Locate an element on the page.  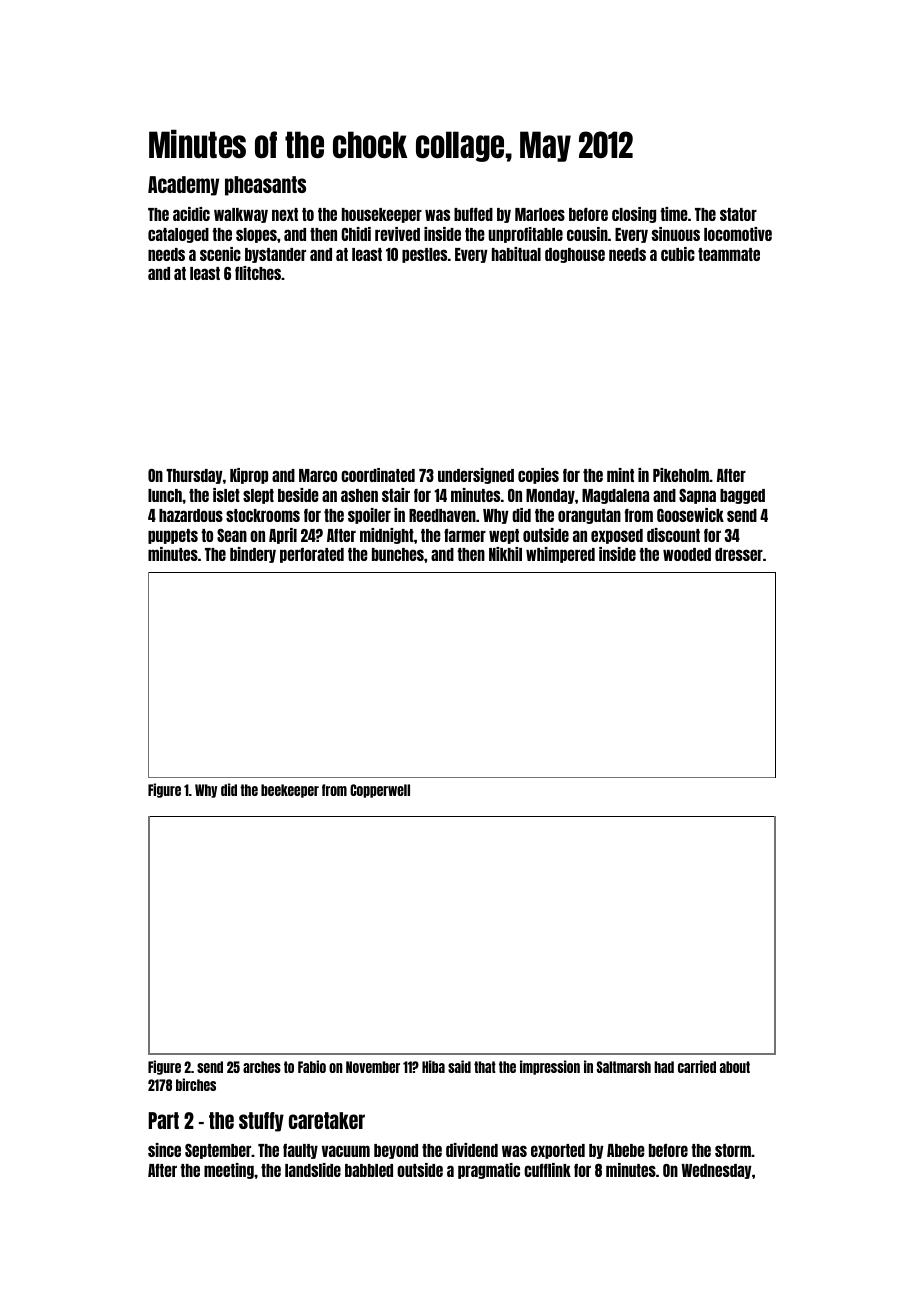
habitual is located at coordinates (516, 254).
